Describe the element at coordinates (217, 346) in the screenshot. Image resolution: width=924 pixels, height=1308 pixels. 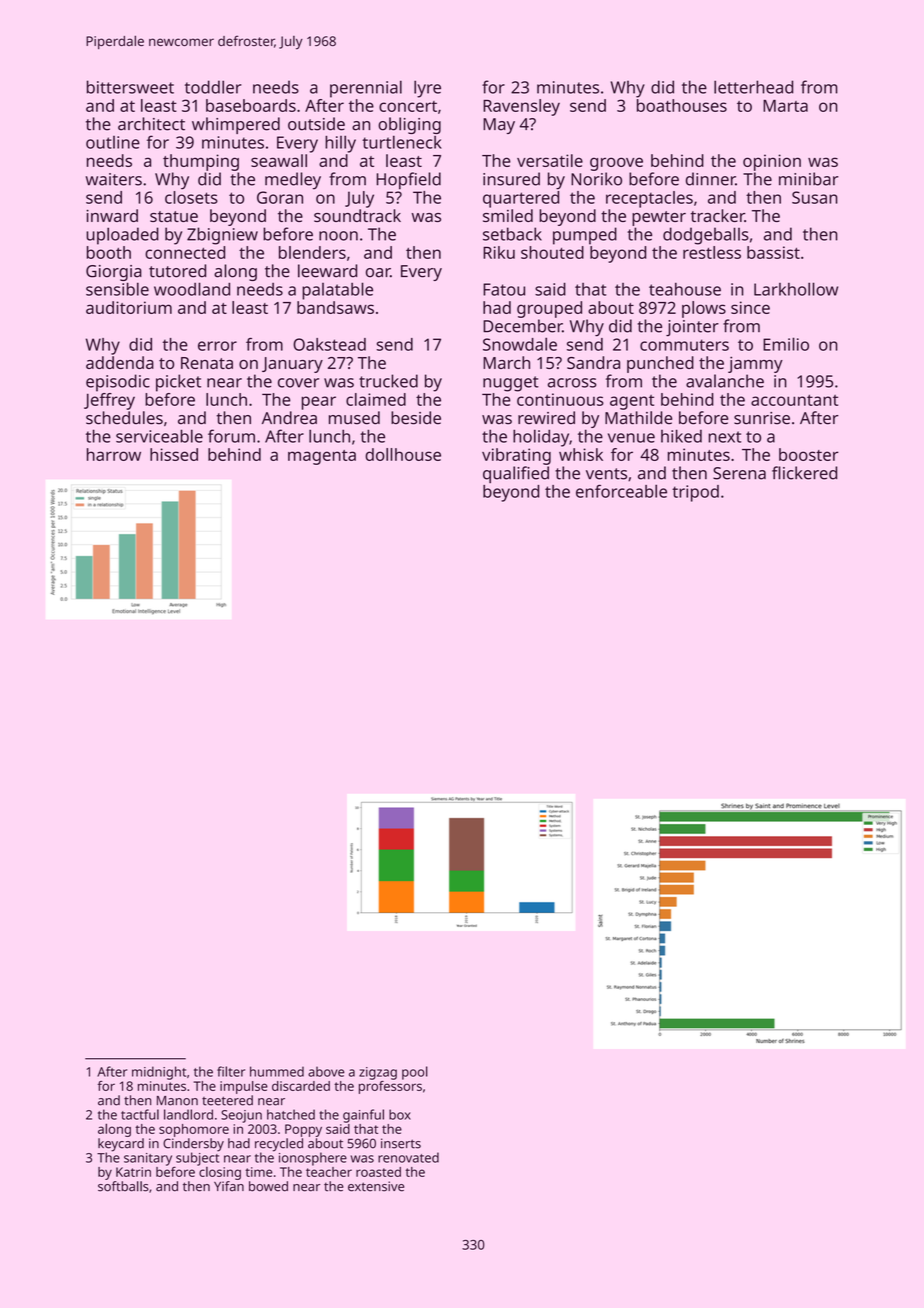
I see `error` at that location.
